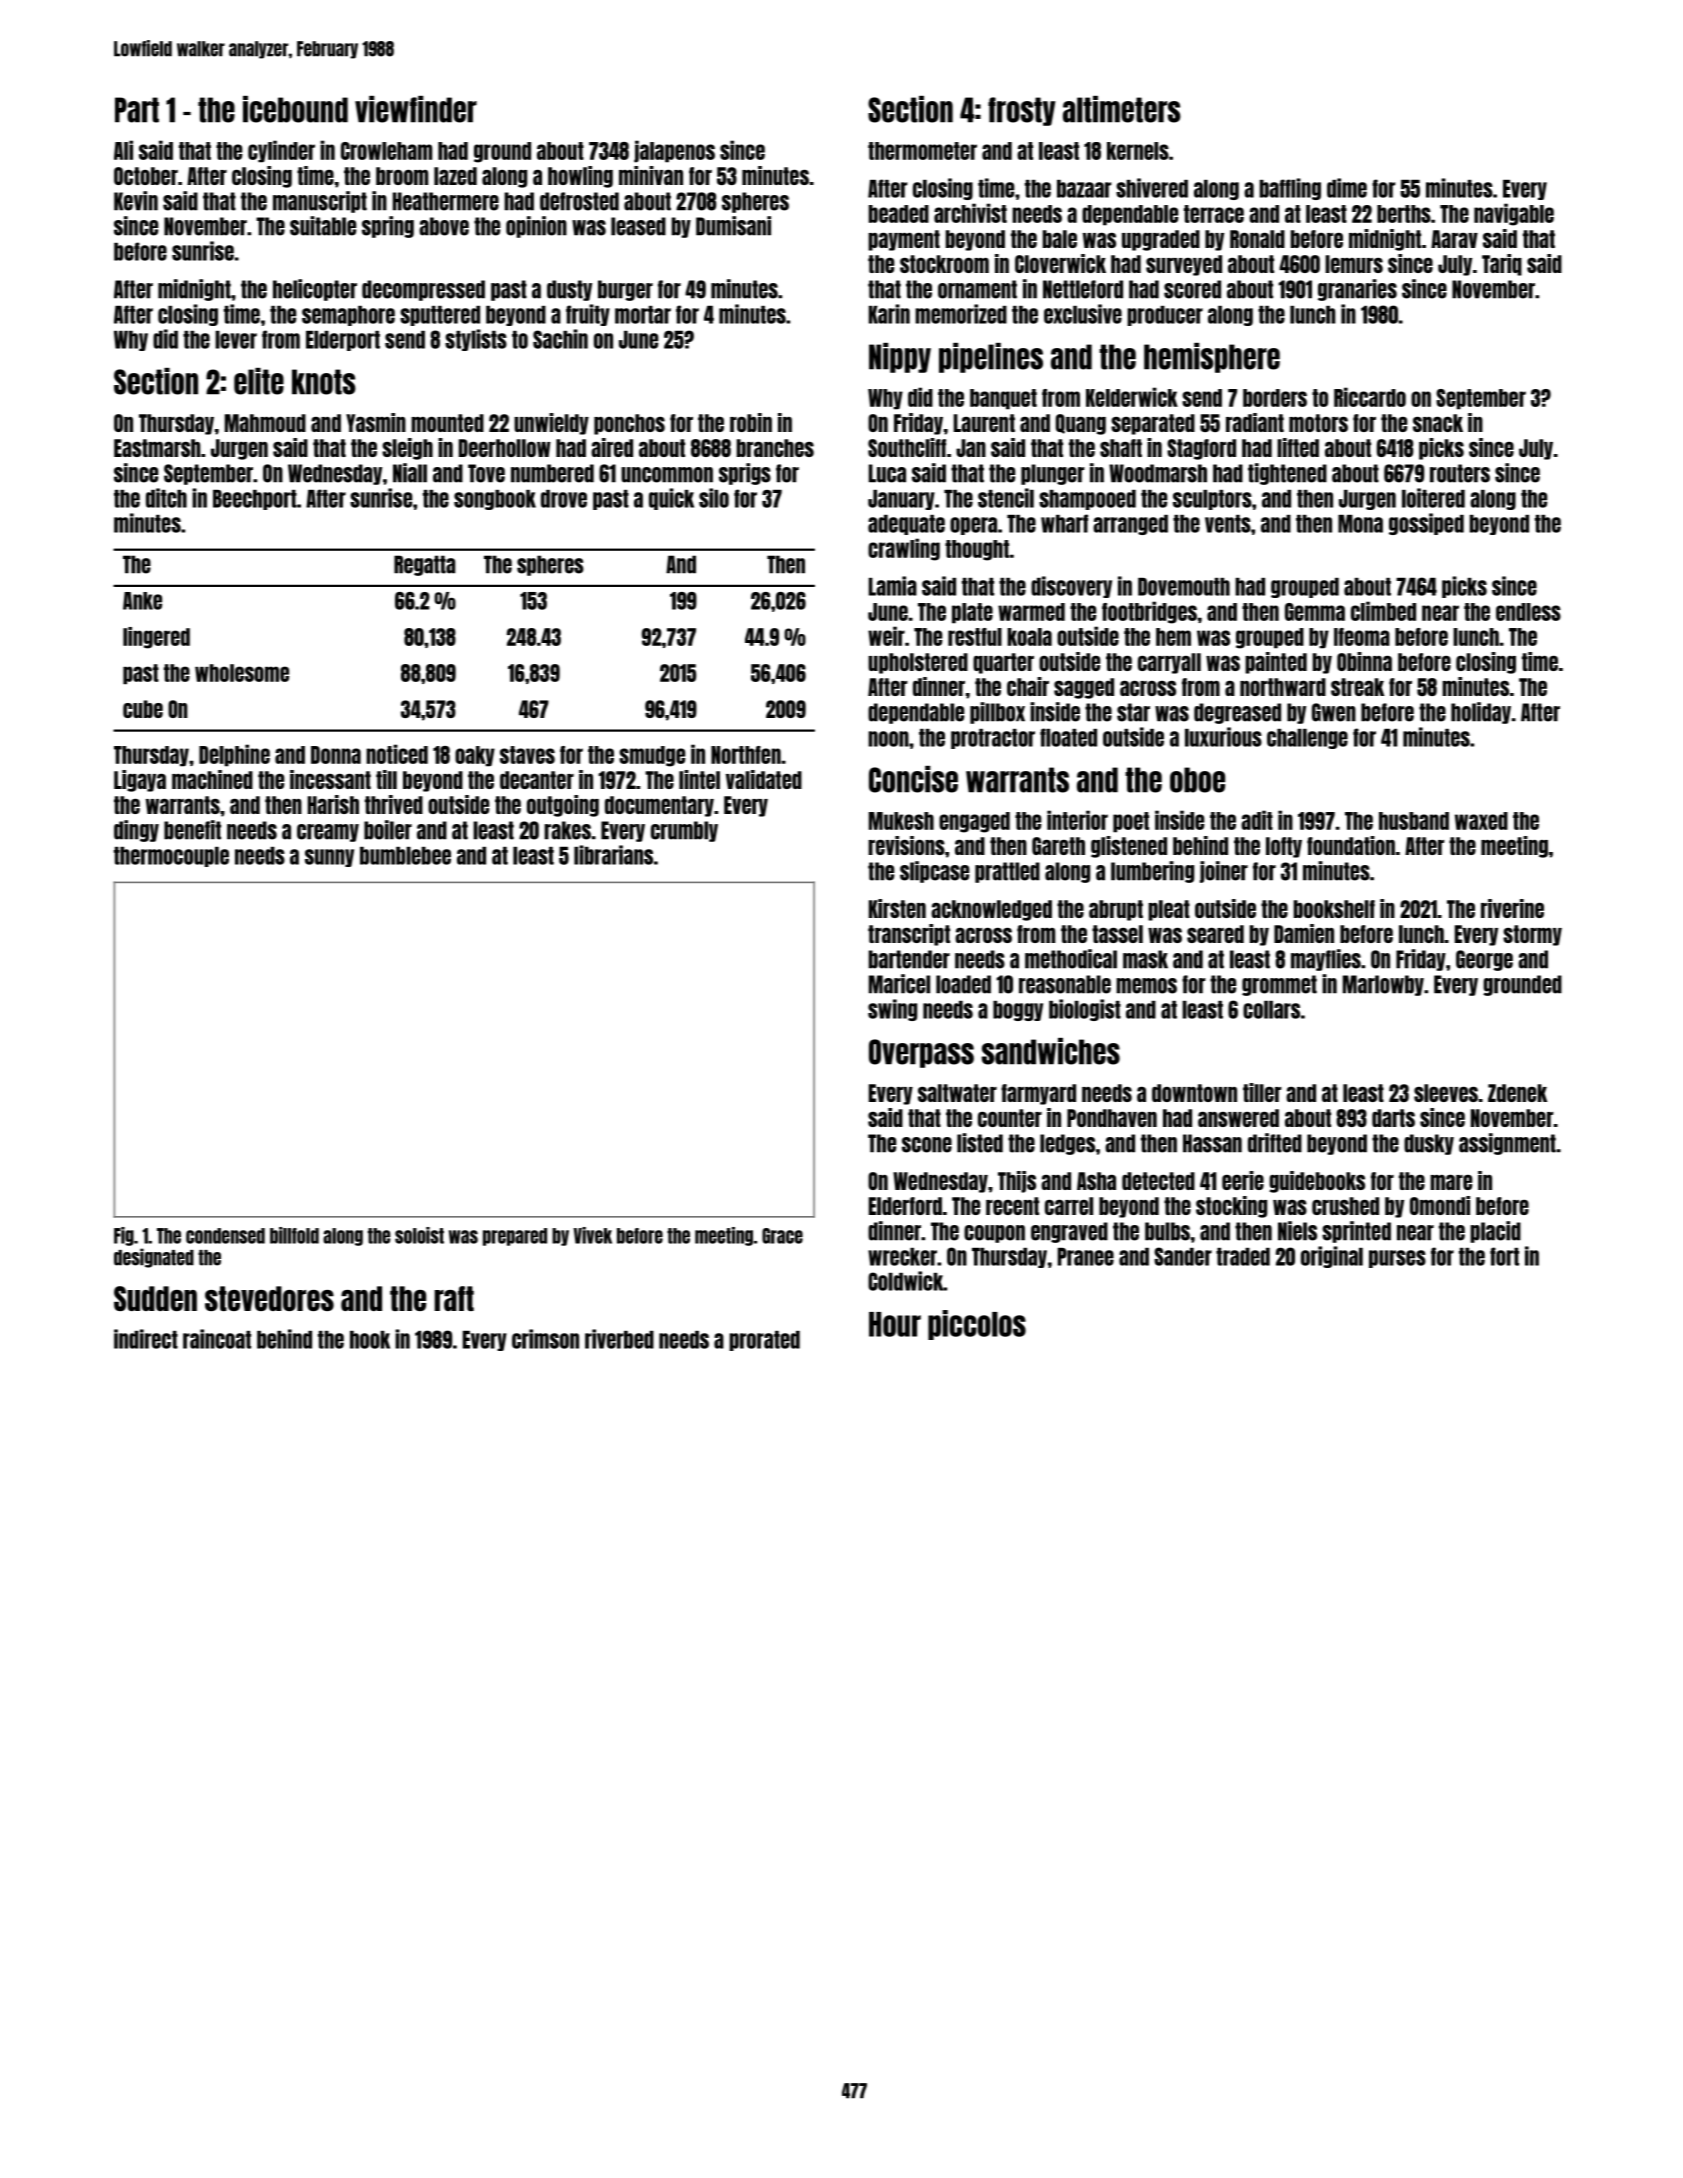  Describe the element at coordinates (146, 176) in the screenshot. I see `October` at that location.
